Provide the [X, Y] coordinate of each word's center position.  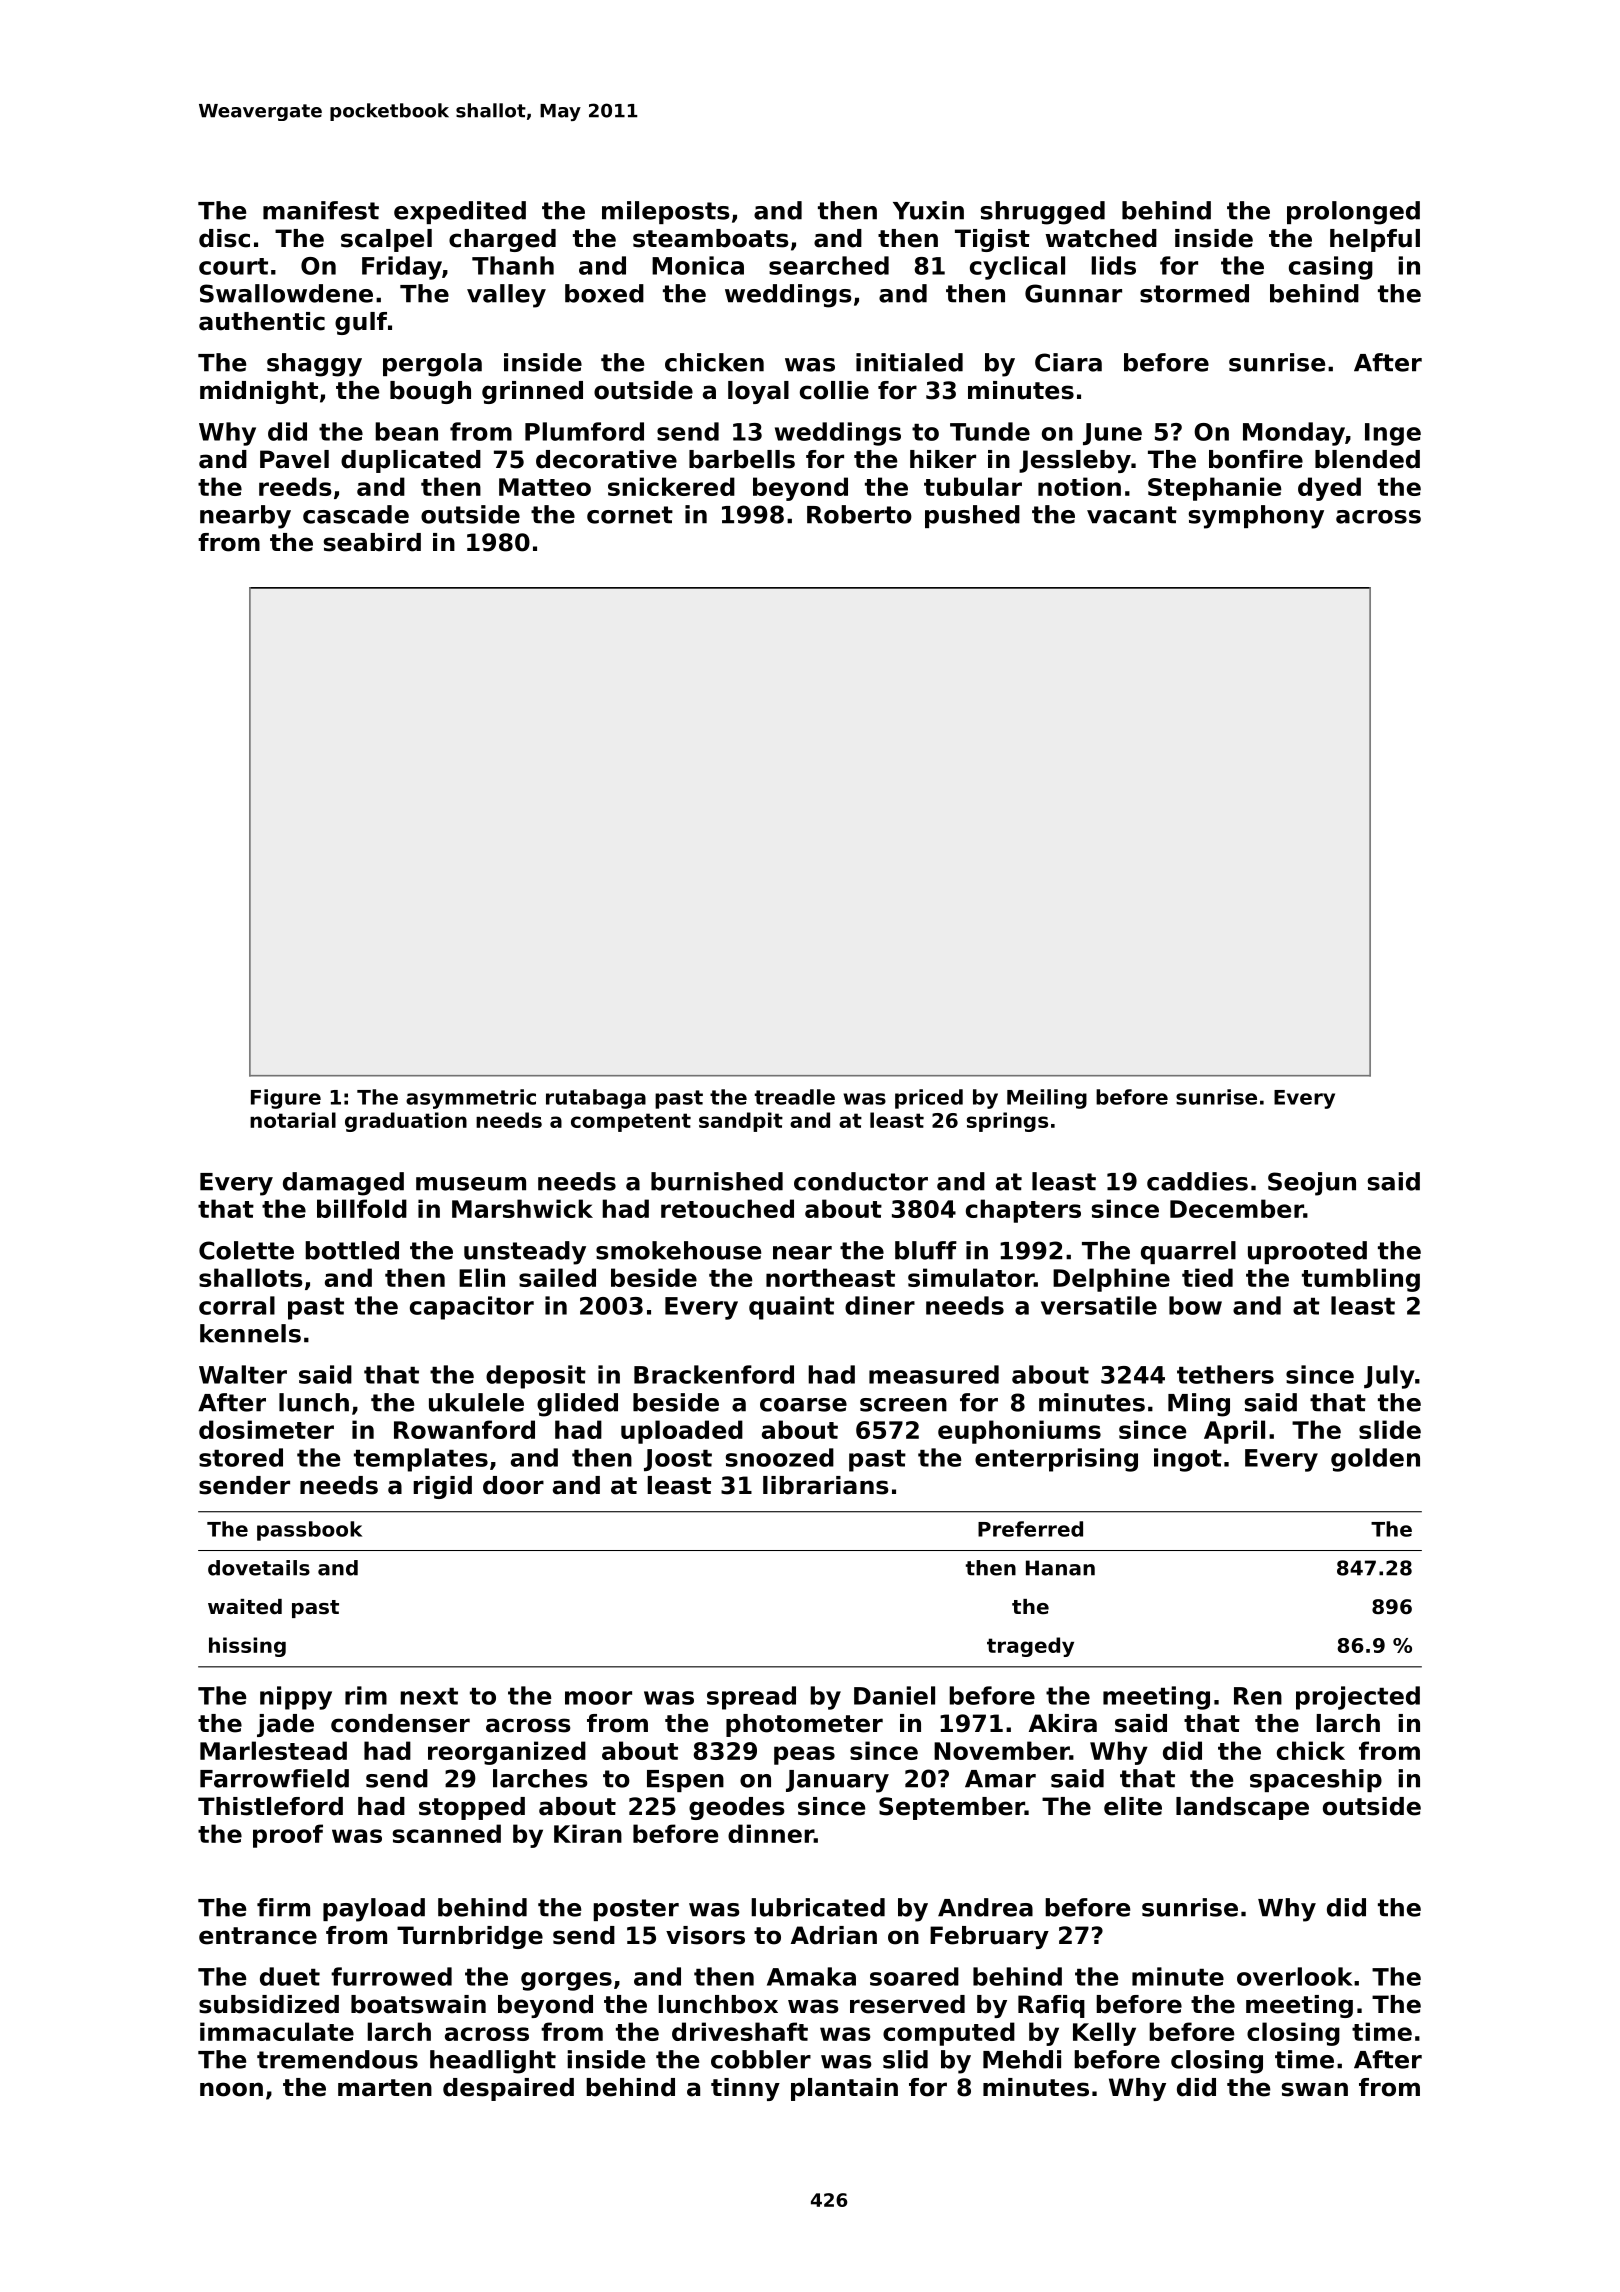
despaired [508, 2089]
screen [903, 1405]
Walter [243, 1374]
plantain [844, 2089]
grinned [532, 392]
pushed [972, 516]
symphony [1256, 517]
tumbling [1361, 1280]
